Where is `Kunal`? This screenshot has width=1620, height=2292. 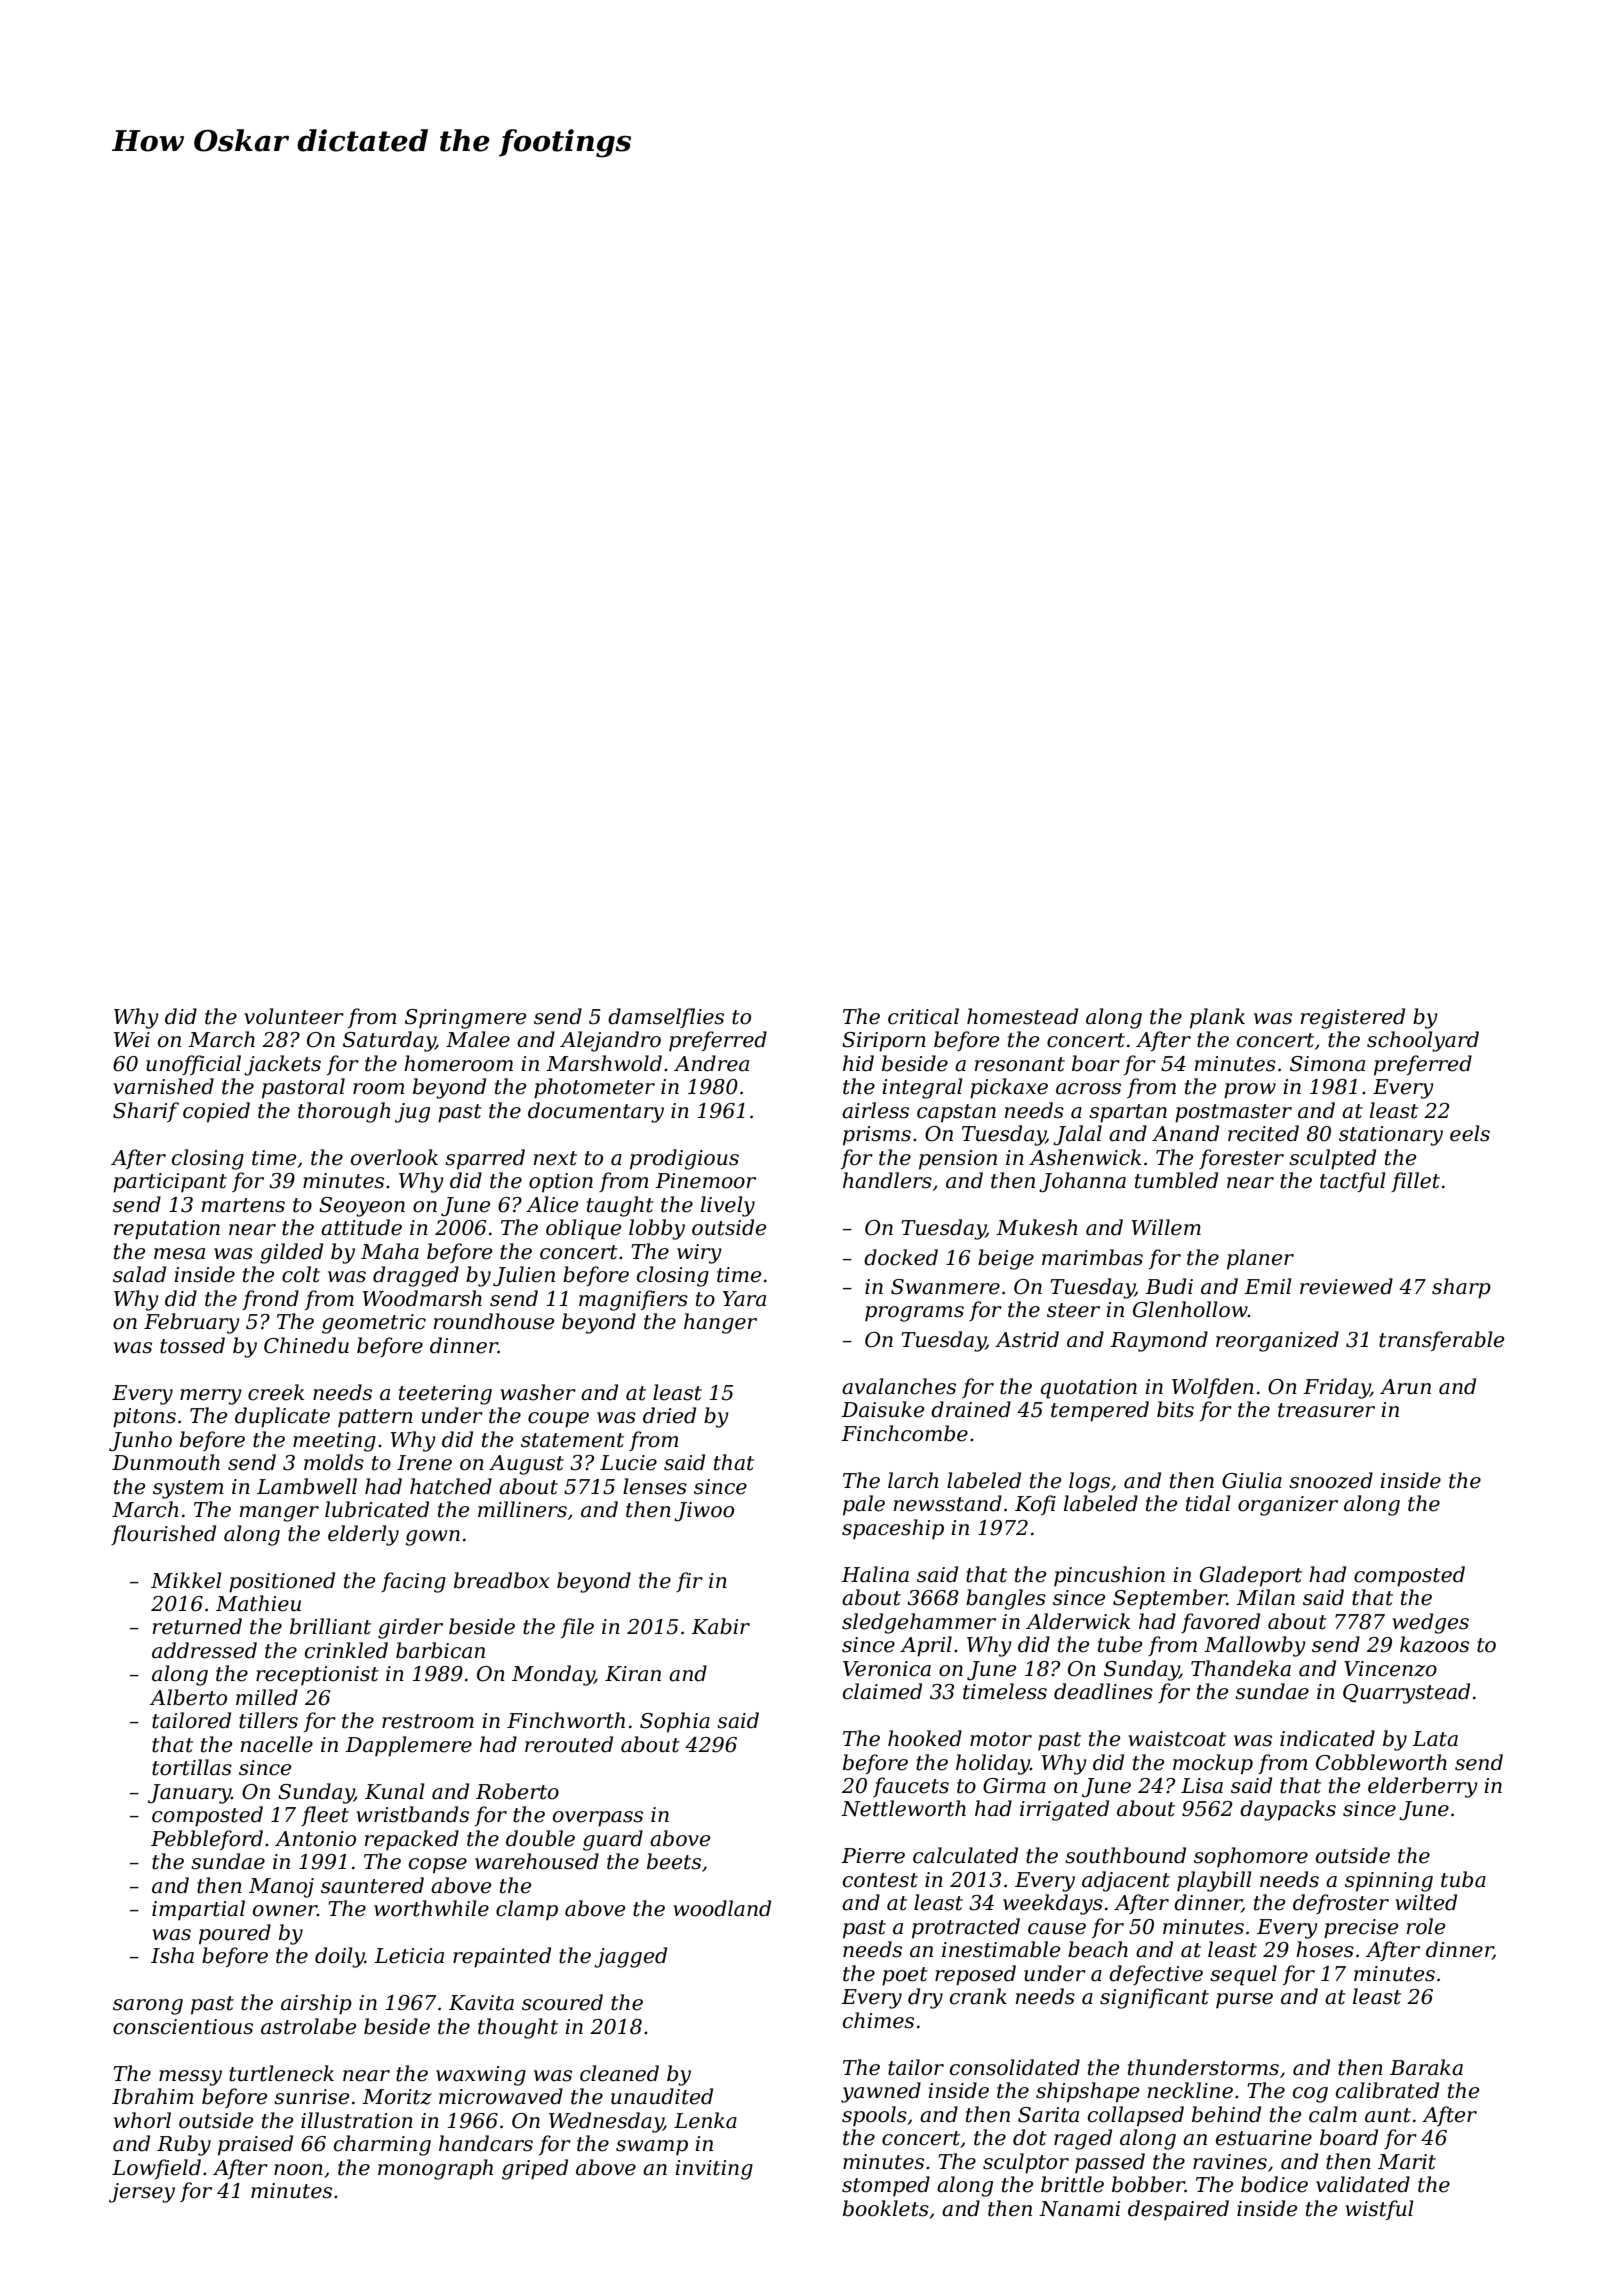 Kunal is located at coordinates (395, 1791).
